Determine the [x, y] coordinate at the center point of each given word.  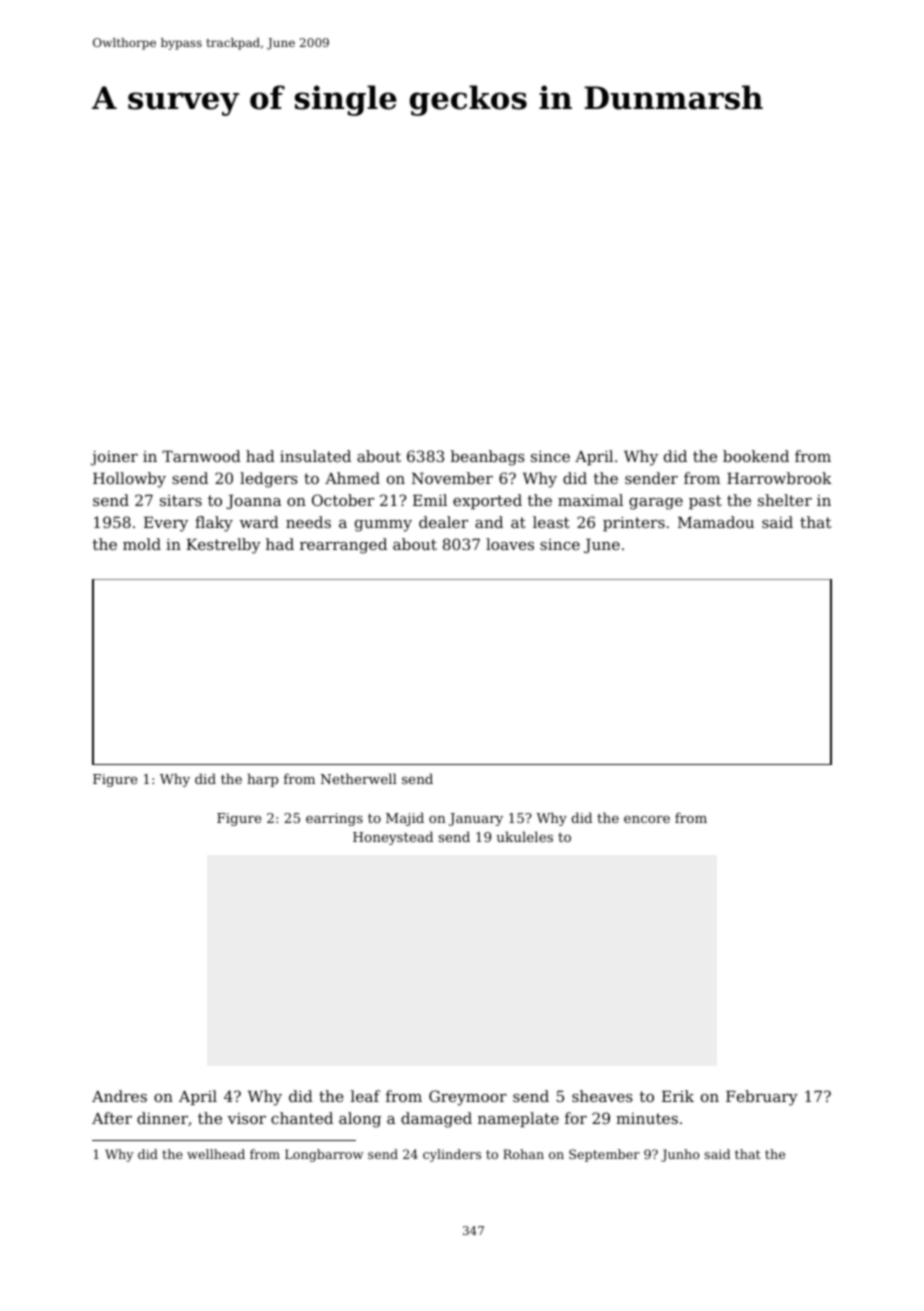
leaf [365, 1096]
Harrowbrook [779, 478]
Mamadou [716, 522]
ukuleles [524, 836]
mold [142, 544]
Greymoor [468, 1098]
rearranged [343, 546]
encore [647, 819]
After [112, 1118]
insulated [315, 456]
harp [262, 780]
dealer [443, 522]
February [762, 1098]
